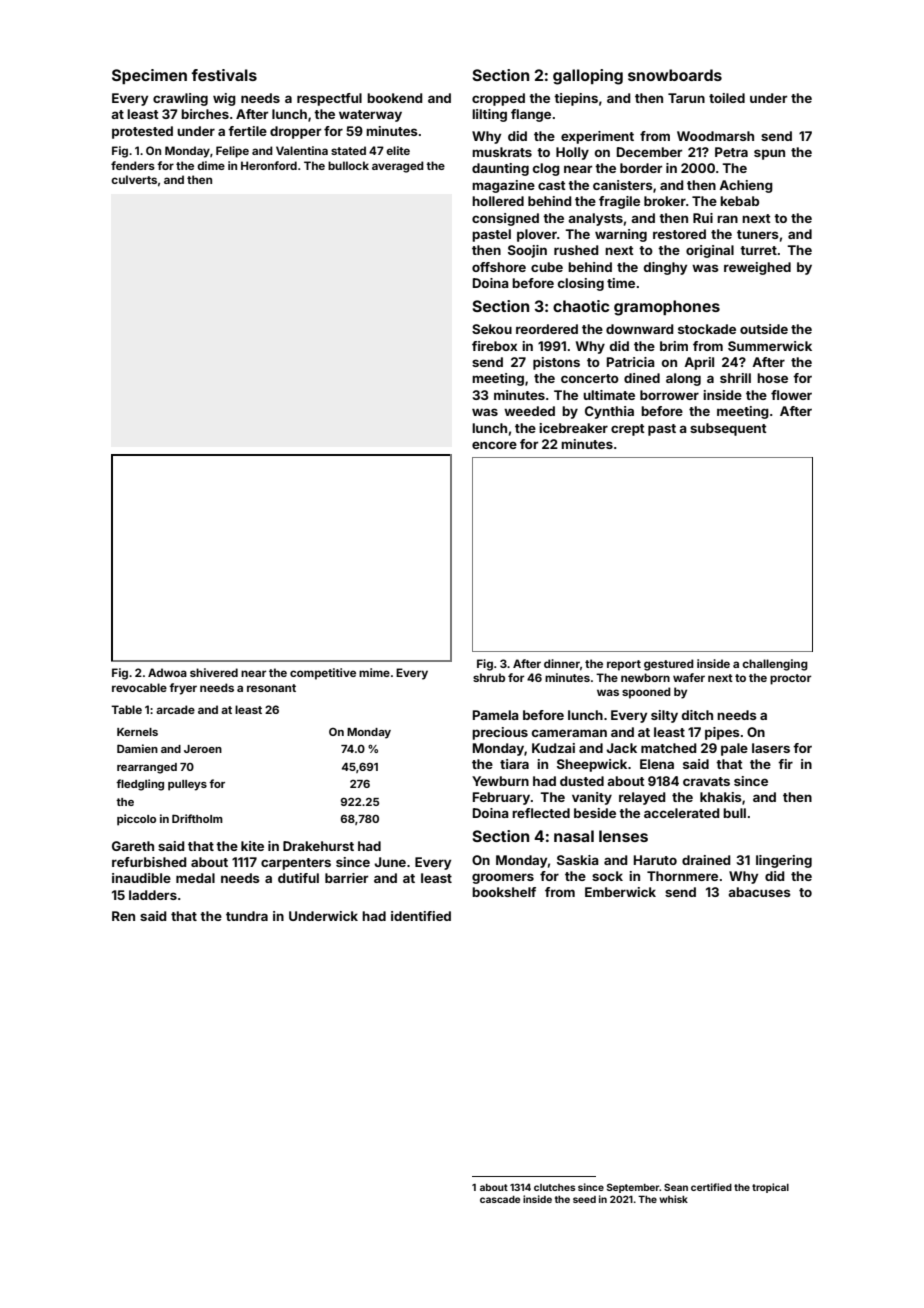 Image resolution: width=924 pixels, height=1308 pixels. What do you see at coordinates (554, 1187) in the image?
I see `clutches` at bounding box center [554, 1187].
